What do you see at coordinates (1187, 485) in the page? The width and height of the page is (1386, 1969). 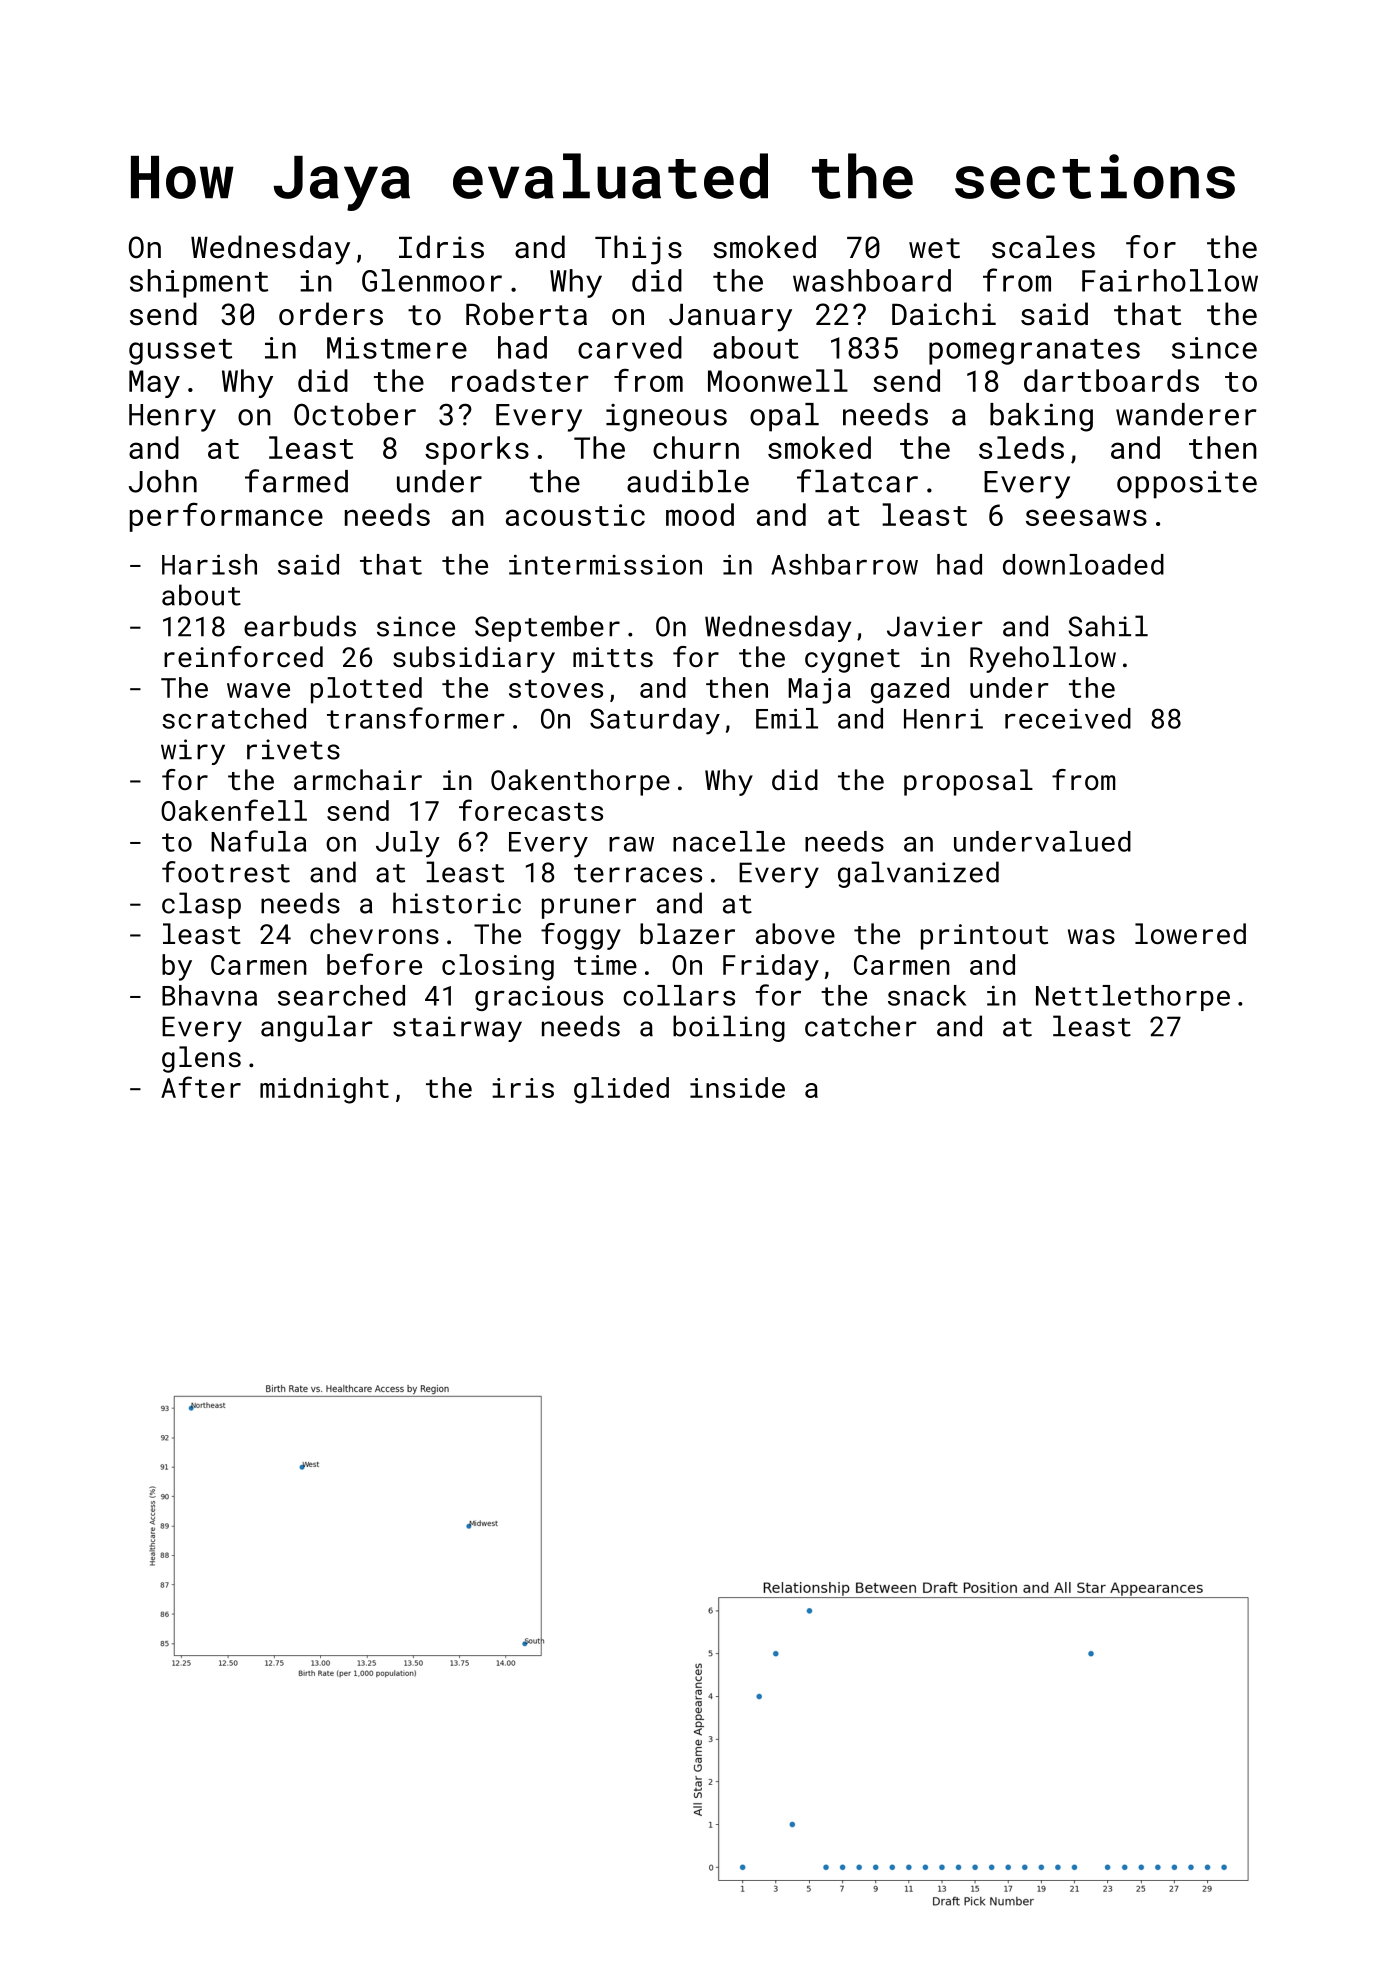 I see `opposite` at bounding box center [1187, 485].
